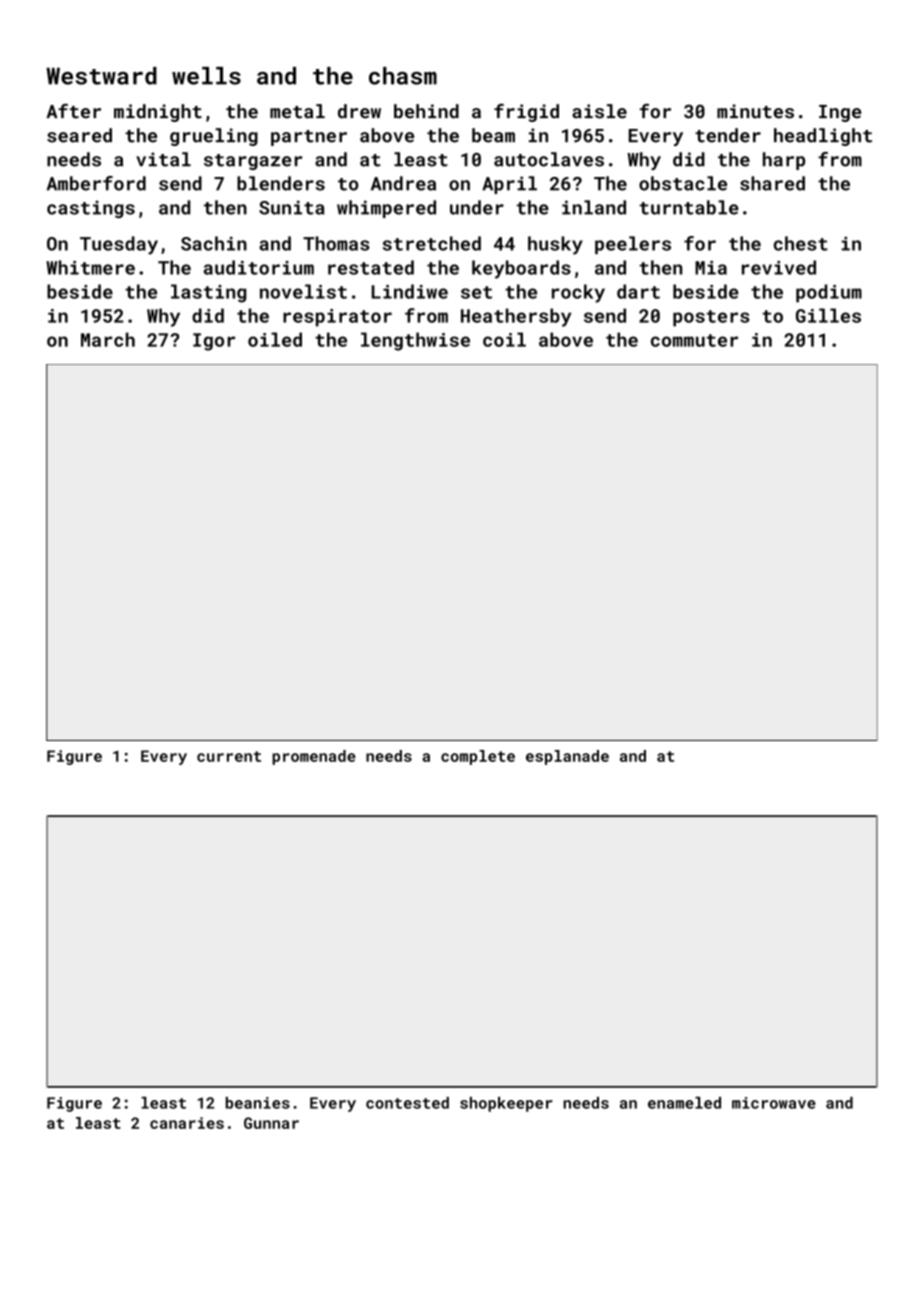 This screenshot has height=1308, width=924. Describe the element at coordinates (258, 1103) in the screenshot. I see `beanies` at that location.
